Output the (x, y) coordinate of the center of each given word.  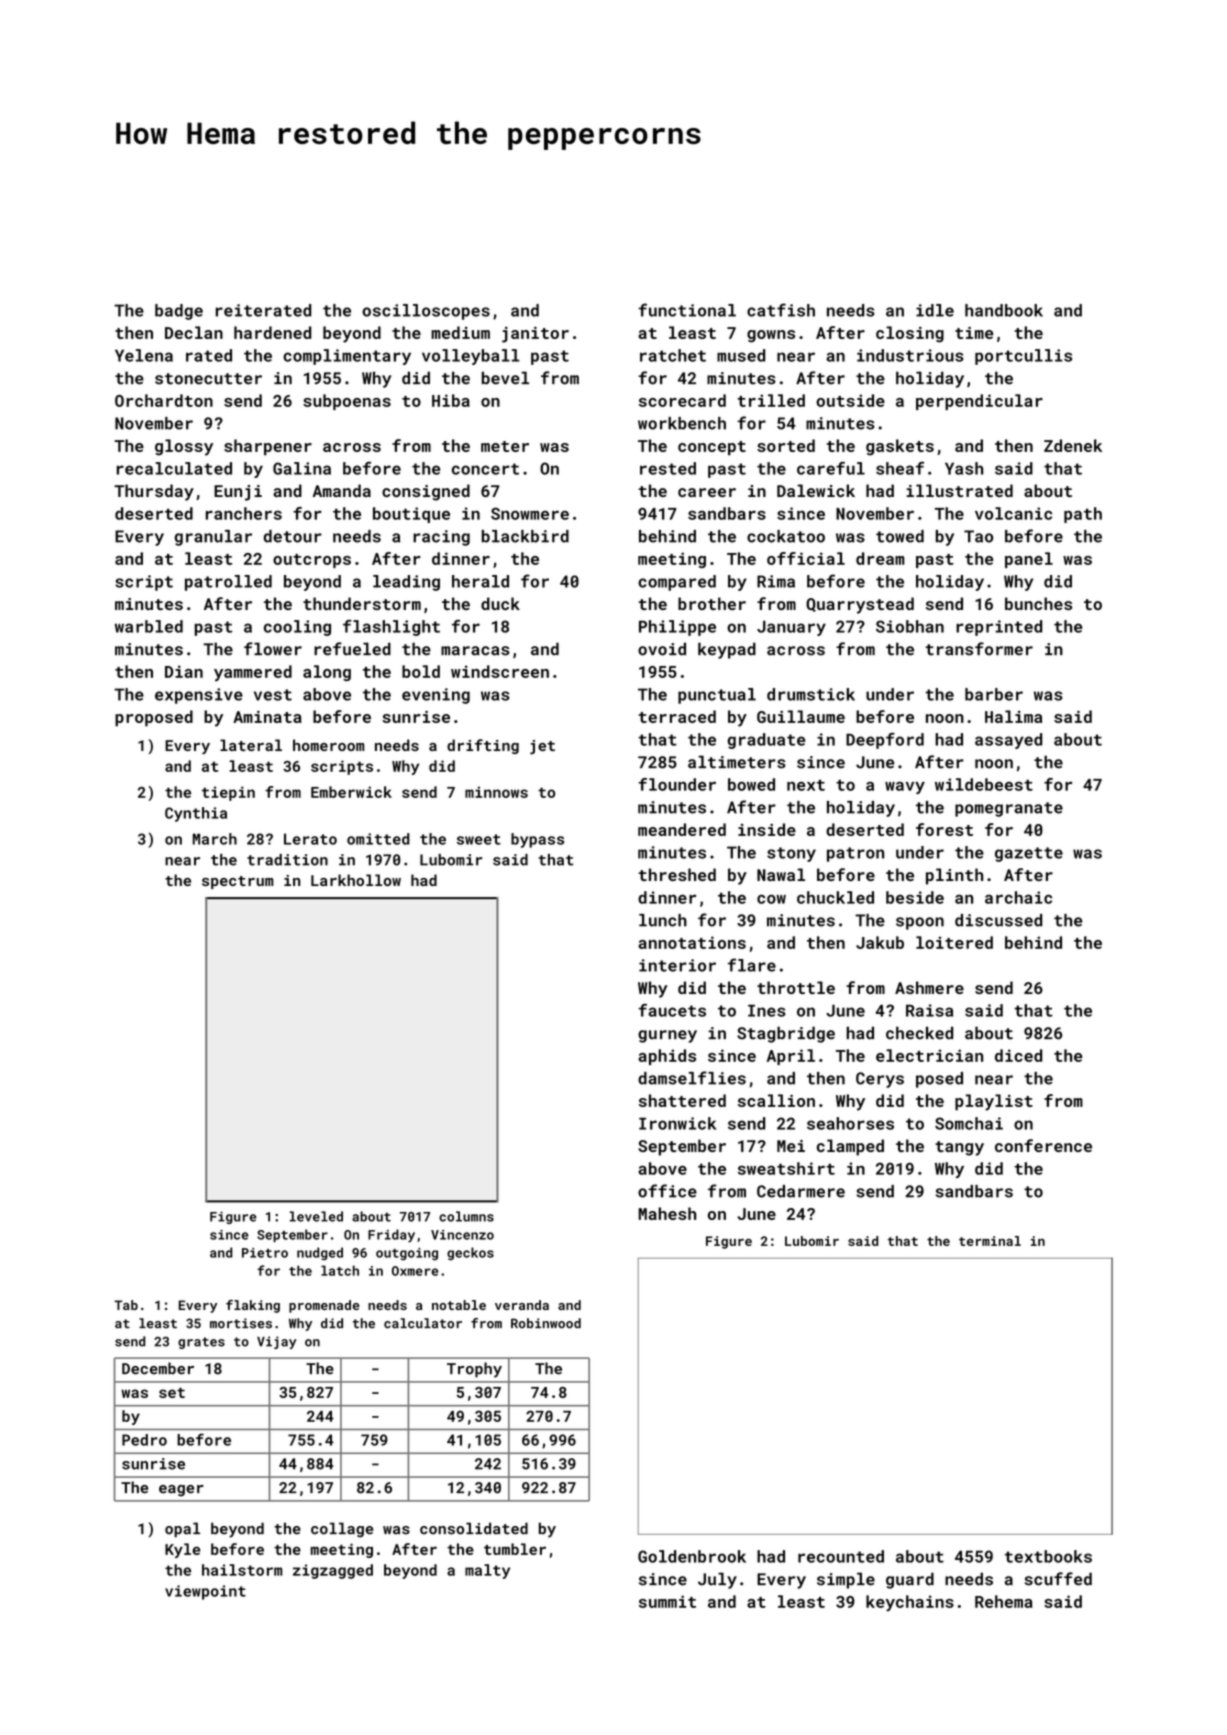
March (215, 839)
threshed (677, 874)
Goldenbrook (692, 1556)
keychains (910, 1603)
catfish (781, 310)
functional (687, 310)
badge (179, 312)
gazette (1029, 854)
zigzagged (333, 1571)
